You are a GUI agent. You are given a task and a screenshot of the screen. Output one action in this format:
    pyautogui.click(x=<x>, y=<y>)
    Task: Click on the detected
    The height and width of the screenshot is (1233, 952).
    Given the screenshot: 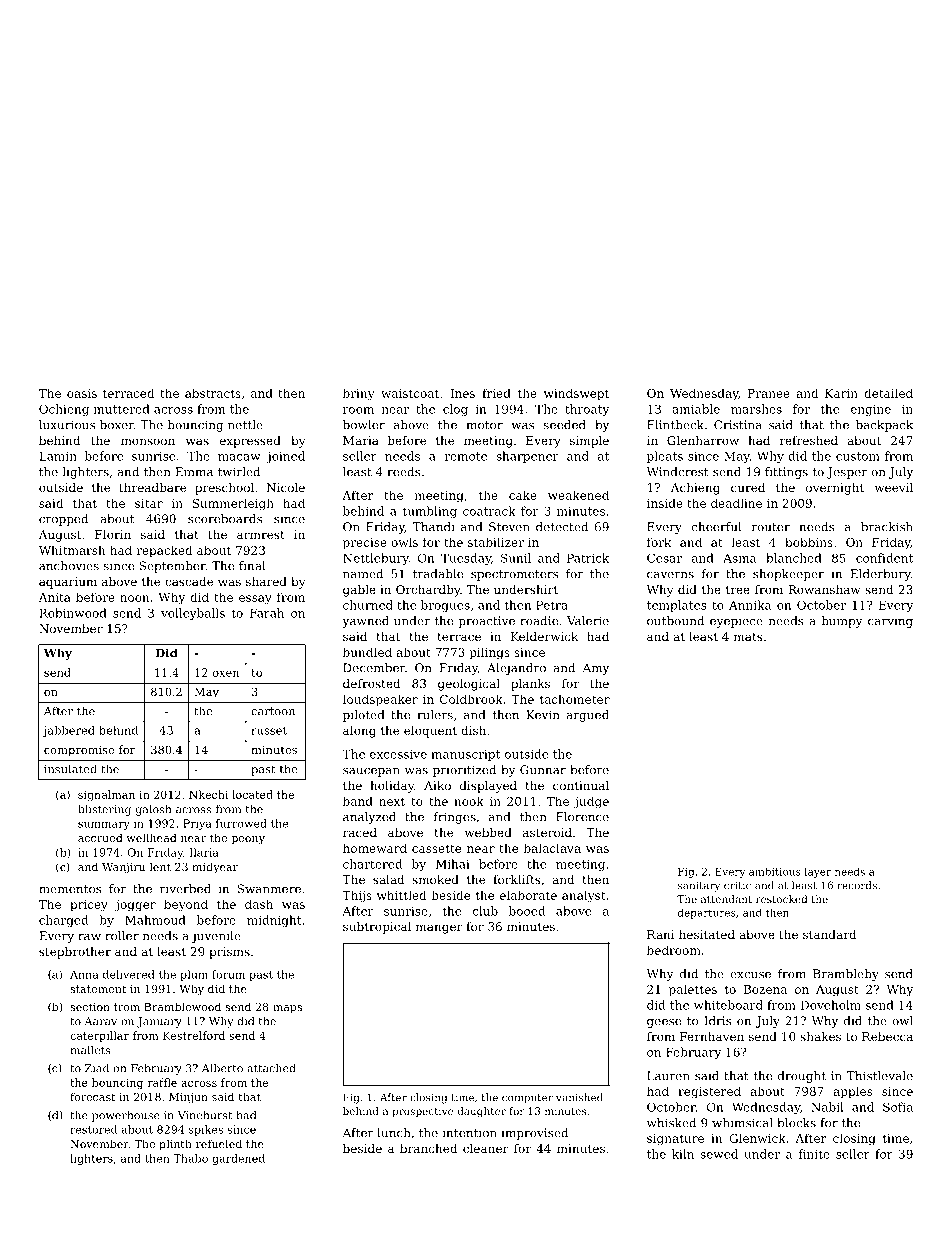 What is the action you would take?
    pyautogui.click(x=562, y=527)
